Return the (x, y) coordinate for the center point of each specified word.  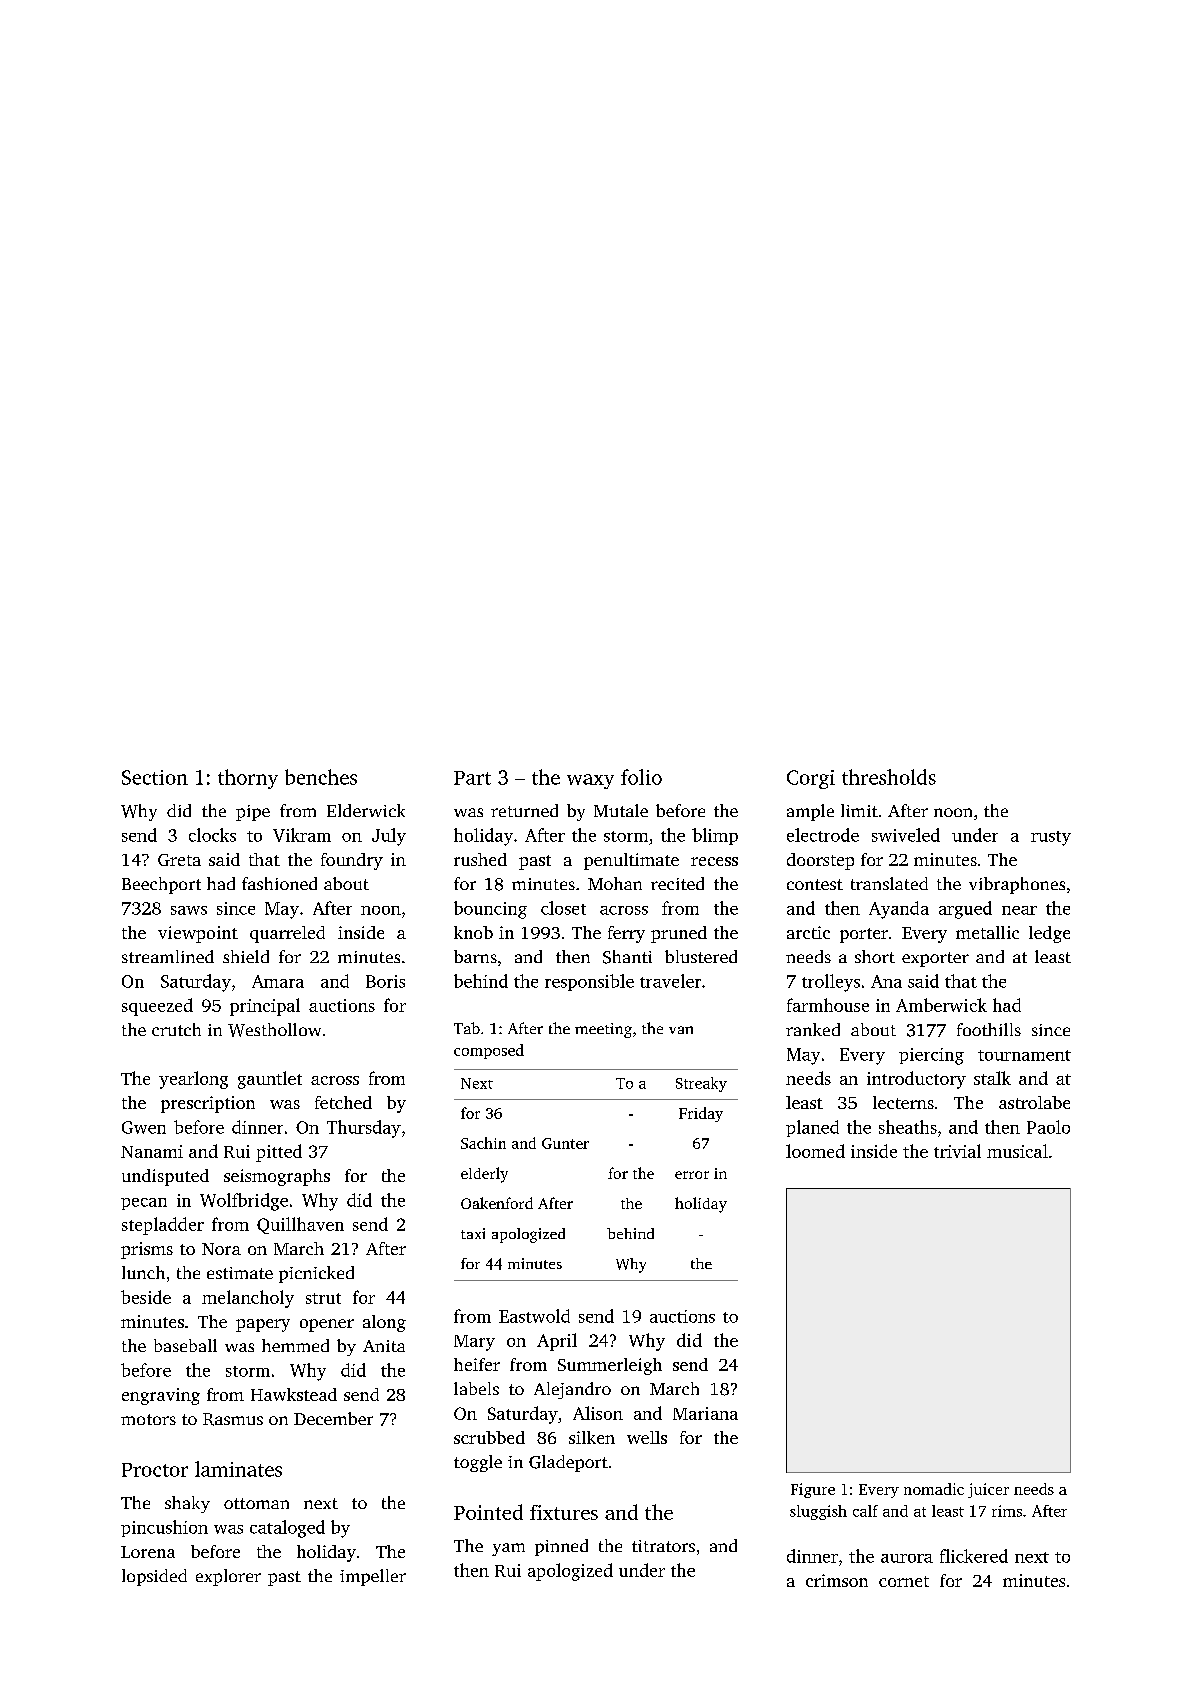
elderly (484, 1175)
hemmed (295, 1345)
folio (641, 777)
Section (155, 777)
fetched (343, 1102)
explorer (228, 1577)
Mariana (705, 1413)
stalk (992, 1078)
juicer (988, 1490)
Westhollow (274, 1030)
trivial (957, 1151)
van (681, 1030)
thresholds (889, 777)
